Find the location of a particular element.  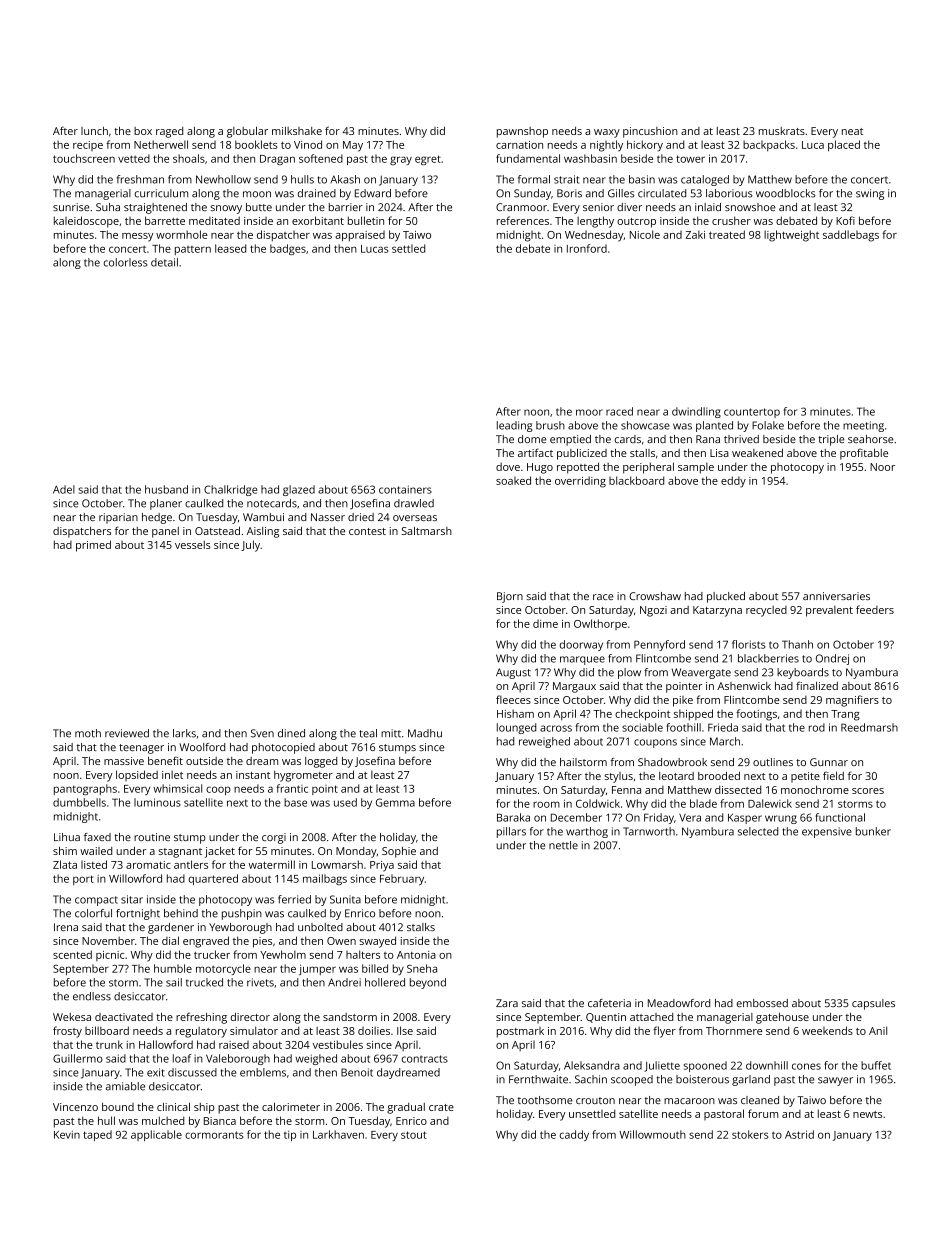

lunch is located at coordinates (94, 131).
